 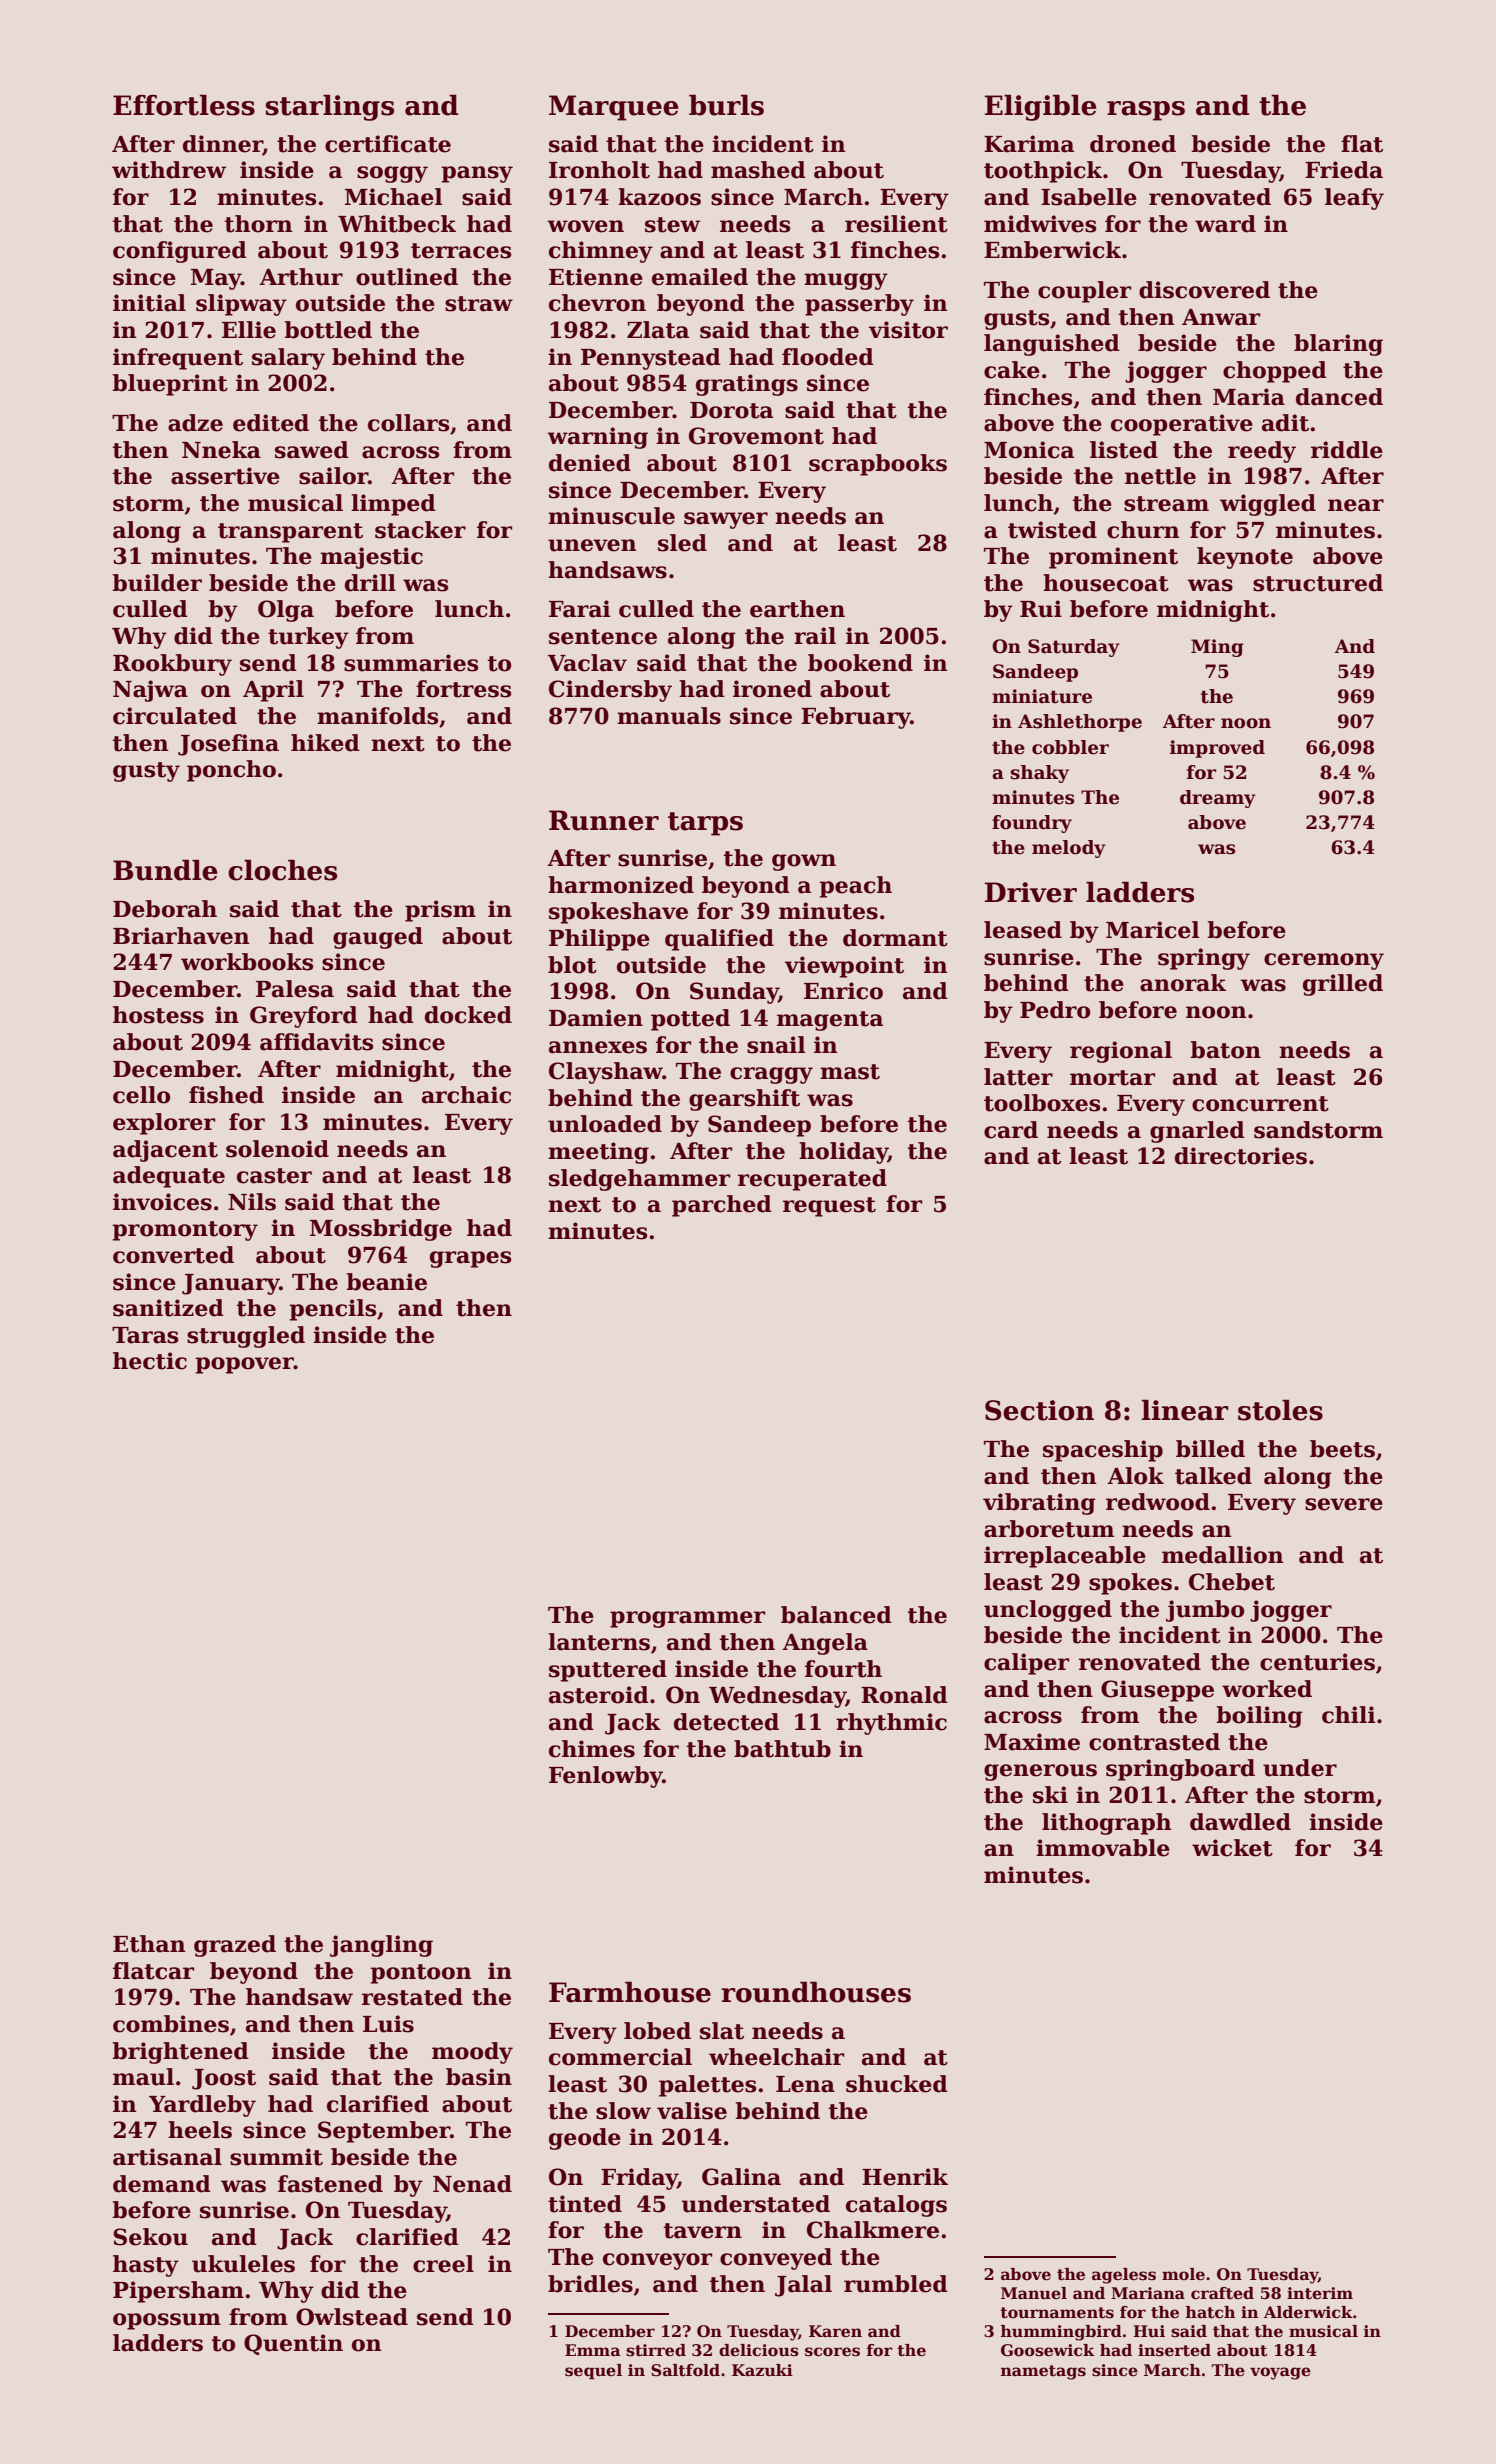 What do you see at coordinates (1039, 1410) in the page?
I see `Section` at bounding box center [1039, 1410].
